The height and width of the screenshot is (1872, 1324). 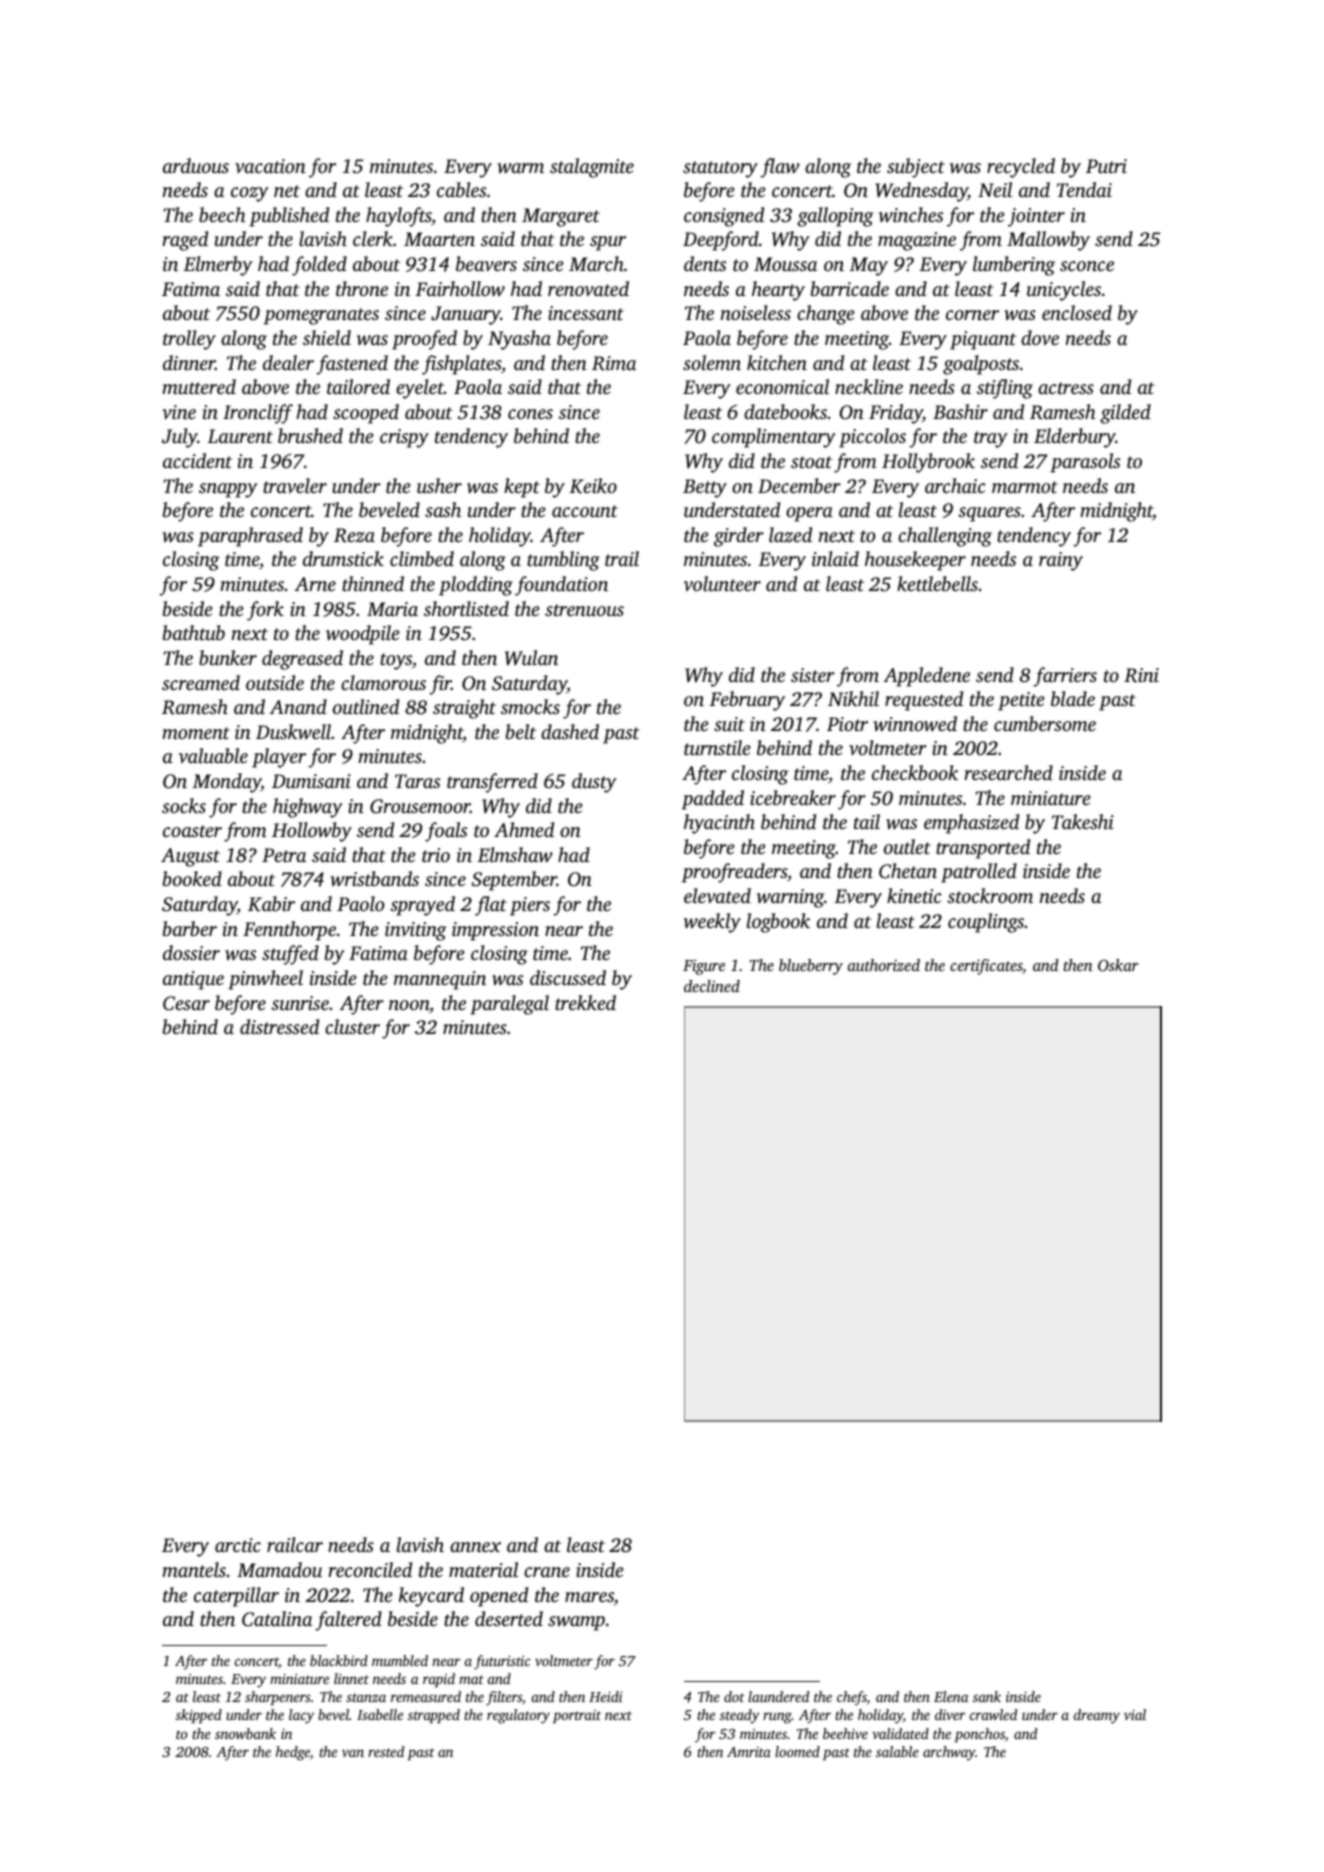 I want to click on couplings, so click(x=986, y=923).
